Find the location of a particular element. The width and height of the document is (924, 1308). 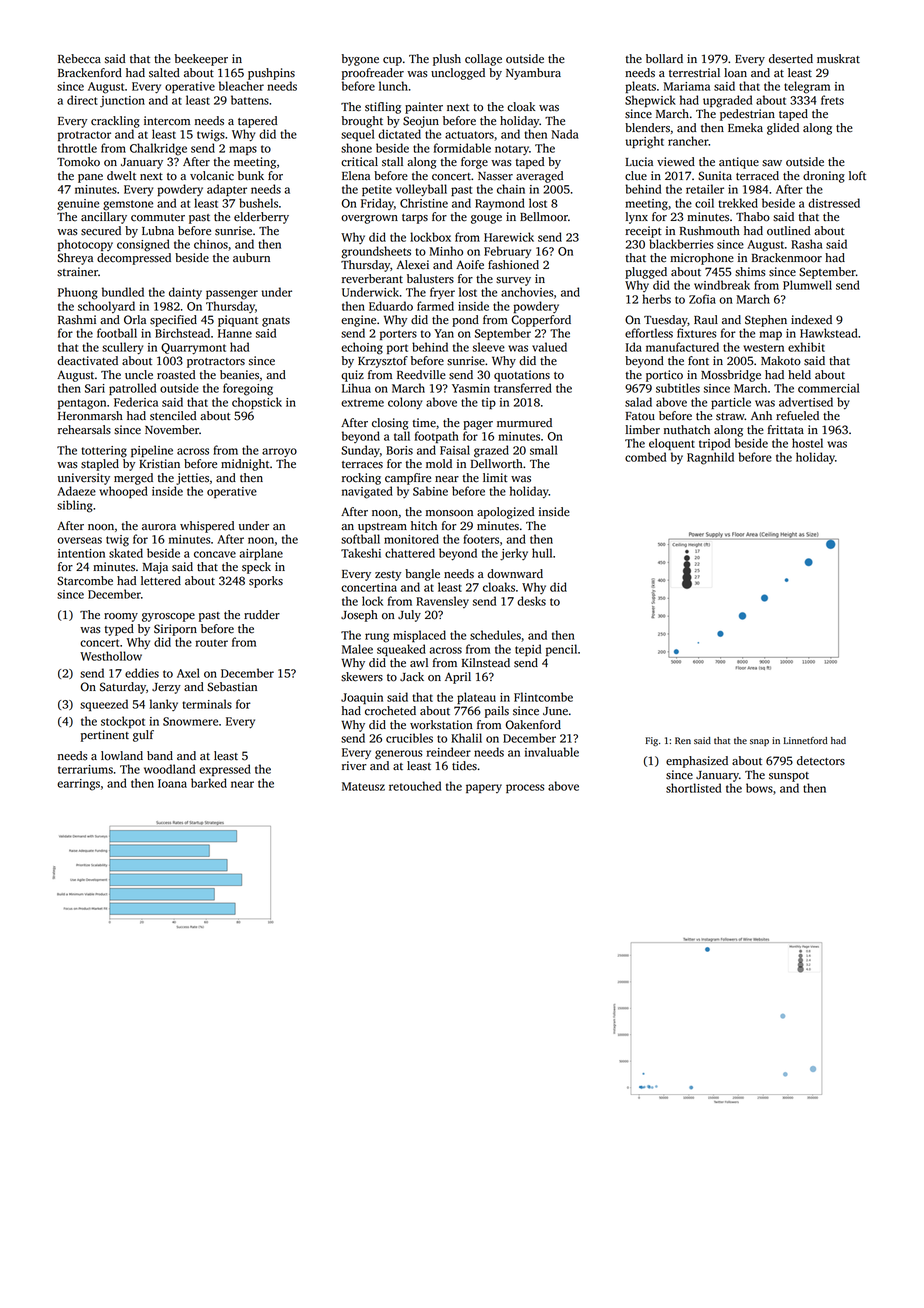

detectors is located at coordinates (821, 761).
